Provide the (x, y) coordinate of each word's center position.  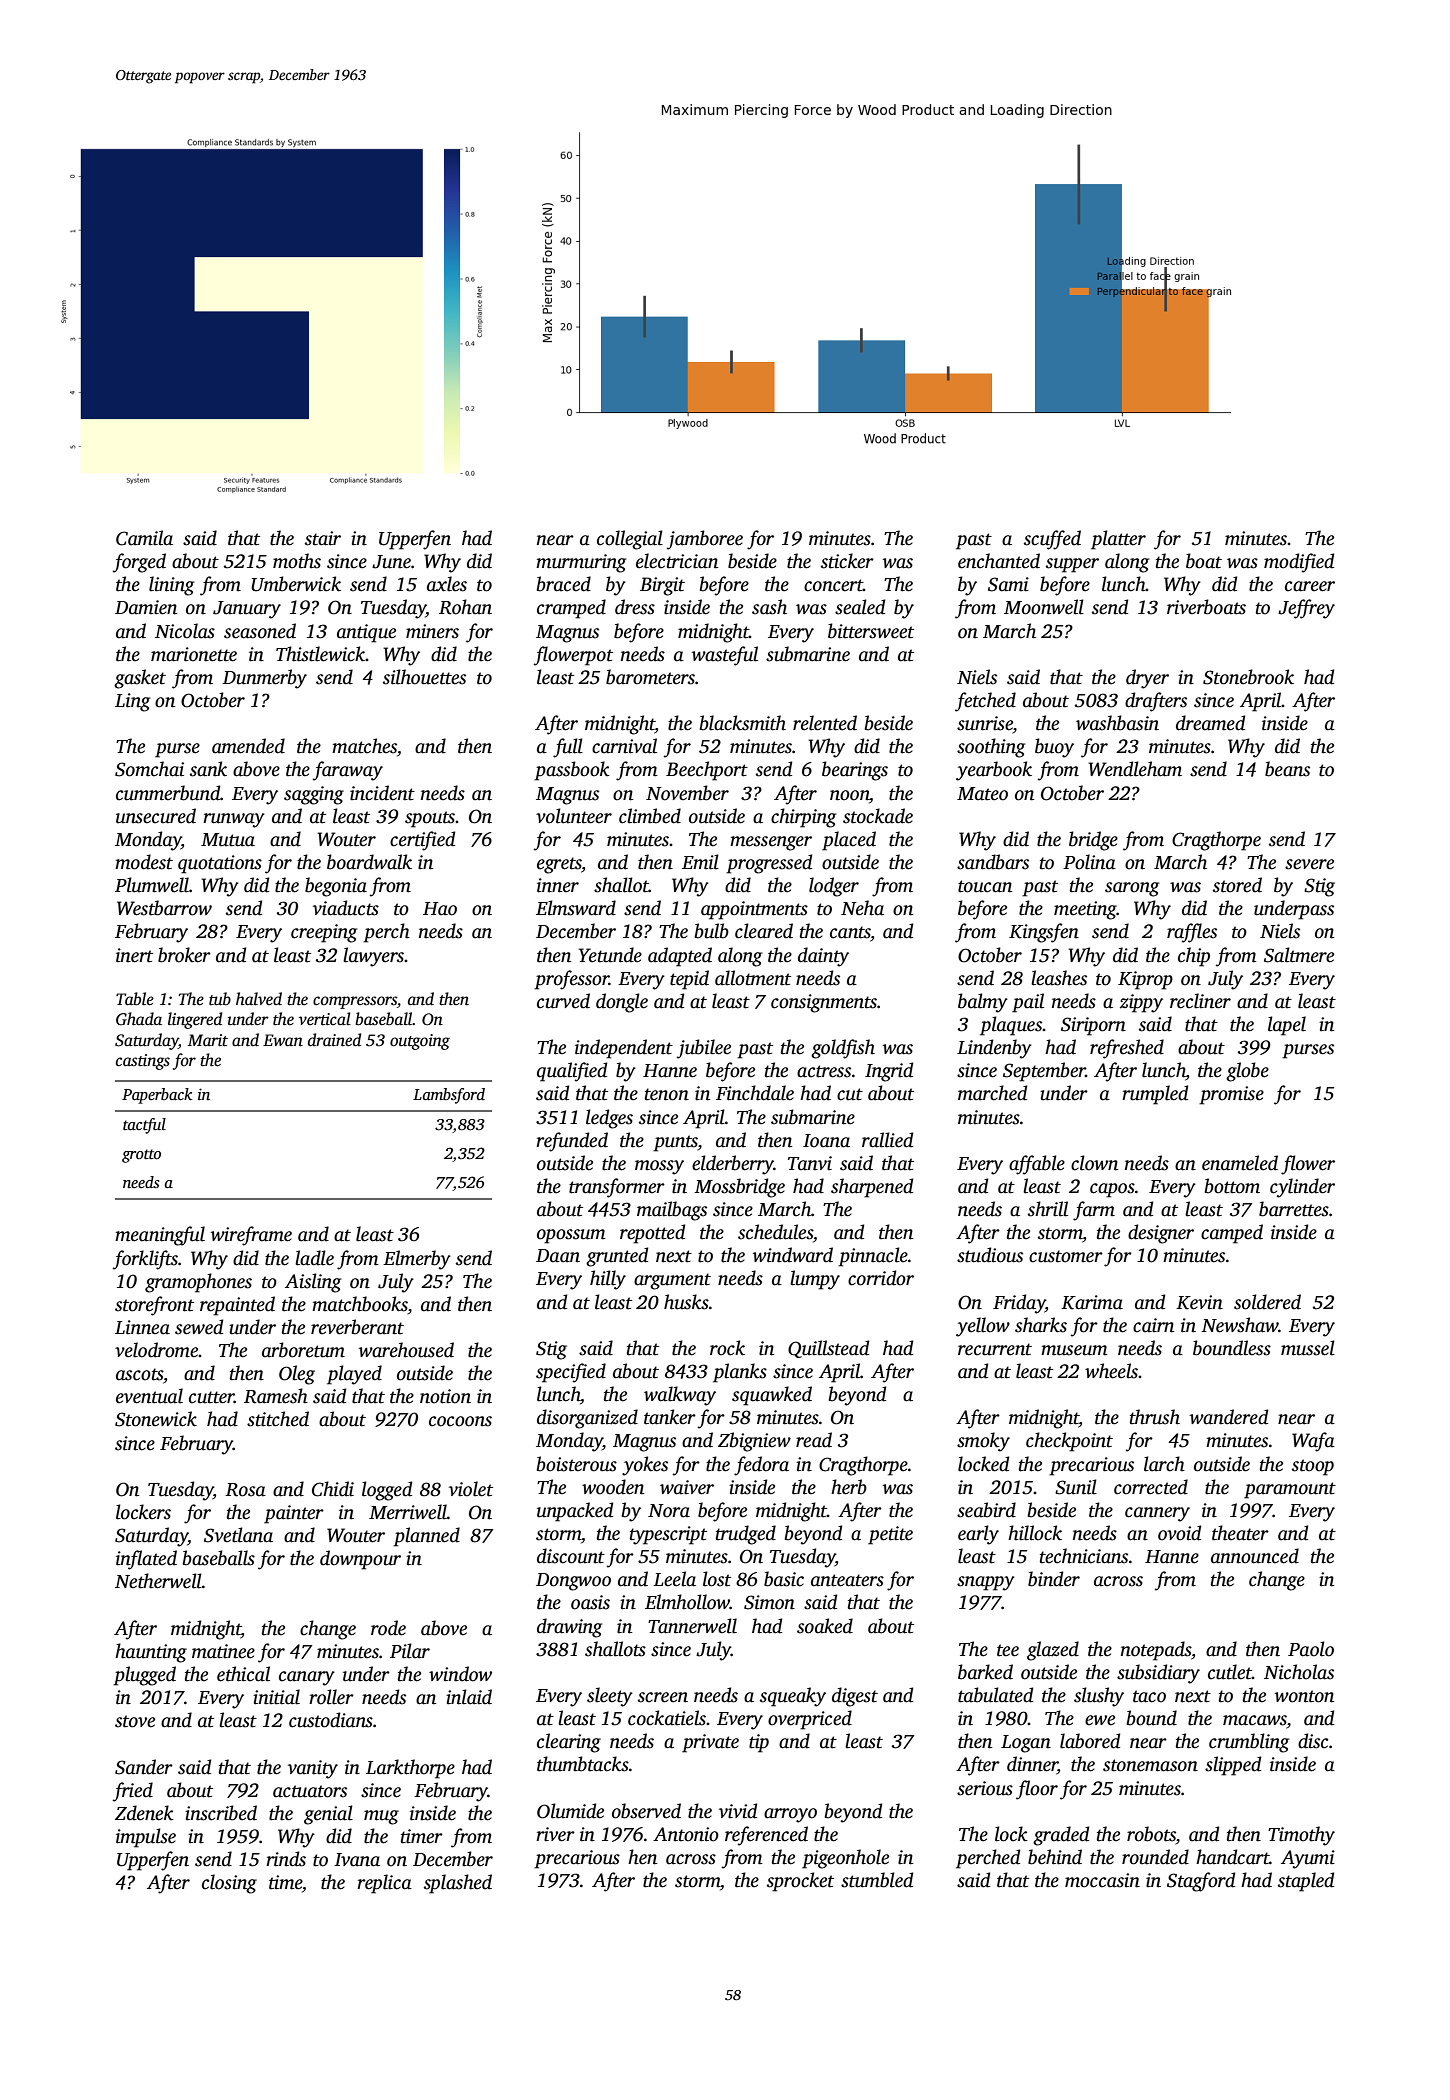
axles (447, 584)
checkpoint (1069, 1442)
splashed (458, 1884)
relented (825, 723)
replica (384, 1884)
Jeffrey (1306, 609)
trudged (746, 1535)
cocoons (460, 1421)
